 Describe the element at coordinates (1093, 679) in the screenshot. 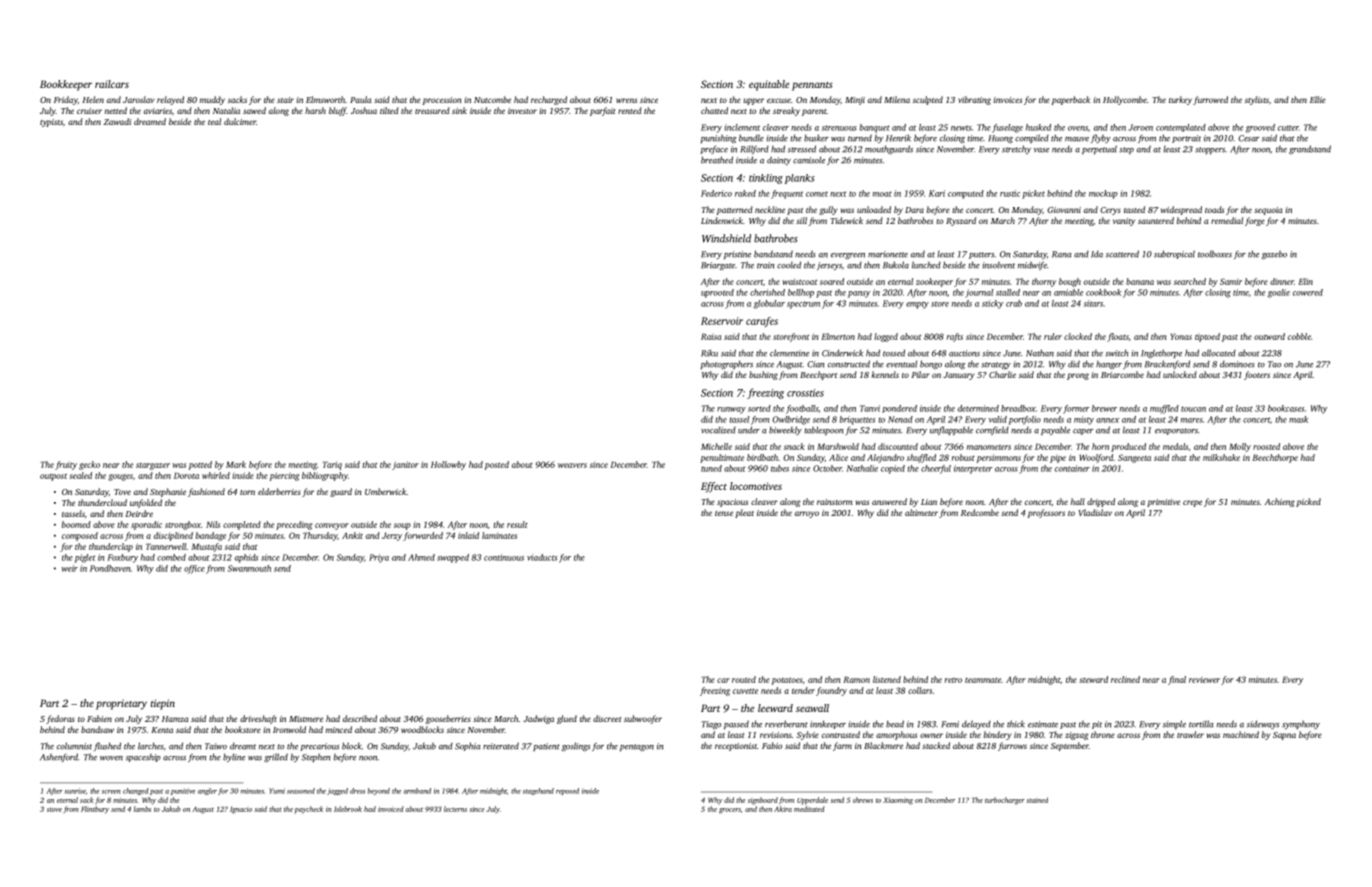

I see `steward` at that location.
